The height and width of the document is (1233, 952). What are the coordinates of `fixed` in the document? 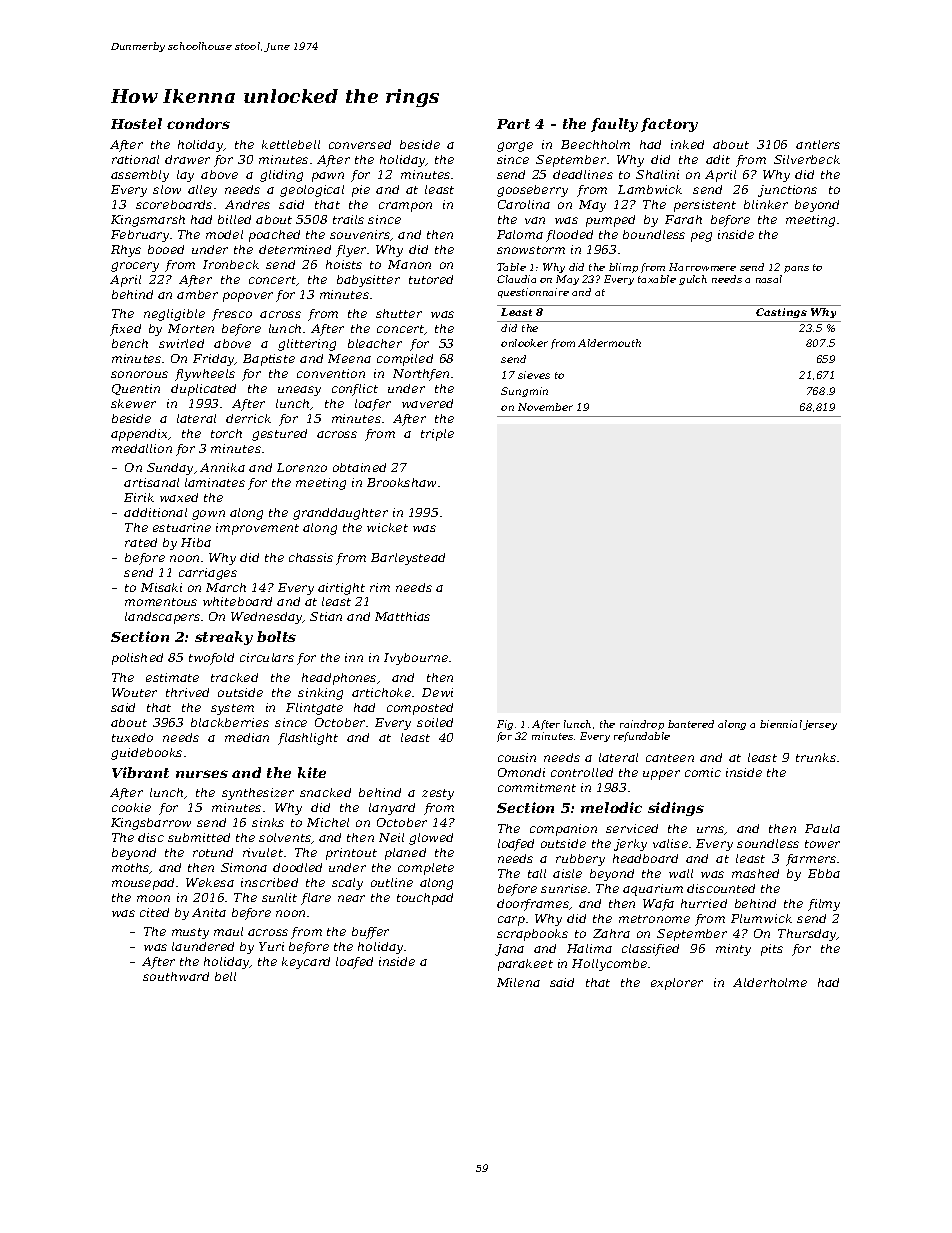 It's located at (125, 330).
